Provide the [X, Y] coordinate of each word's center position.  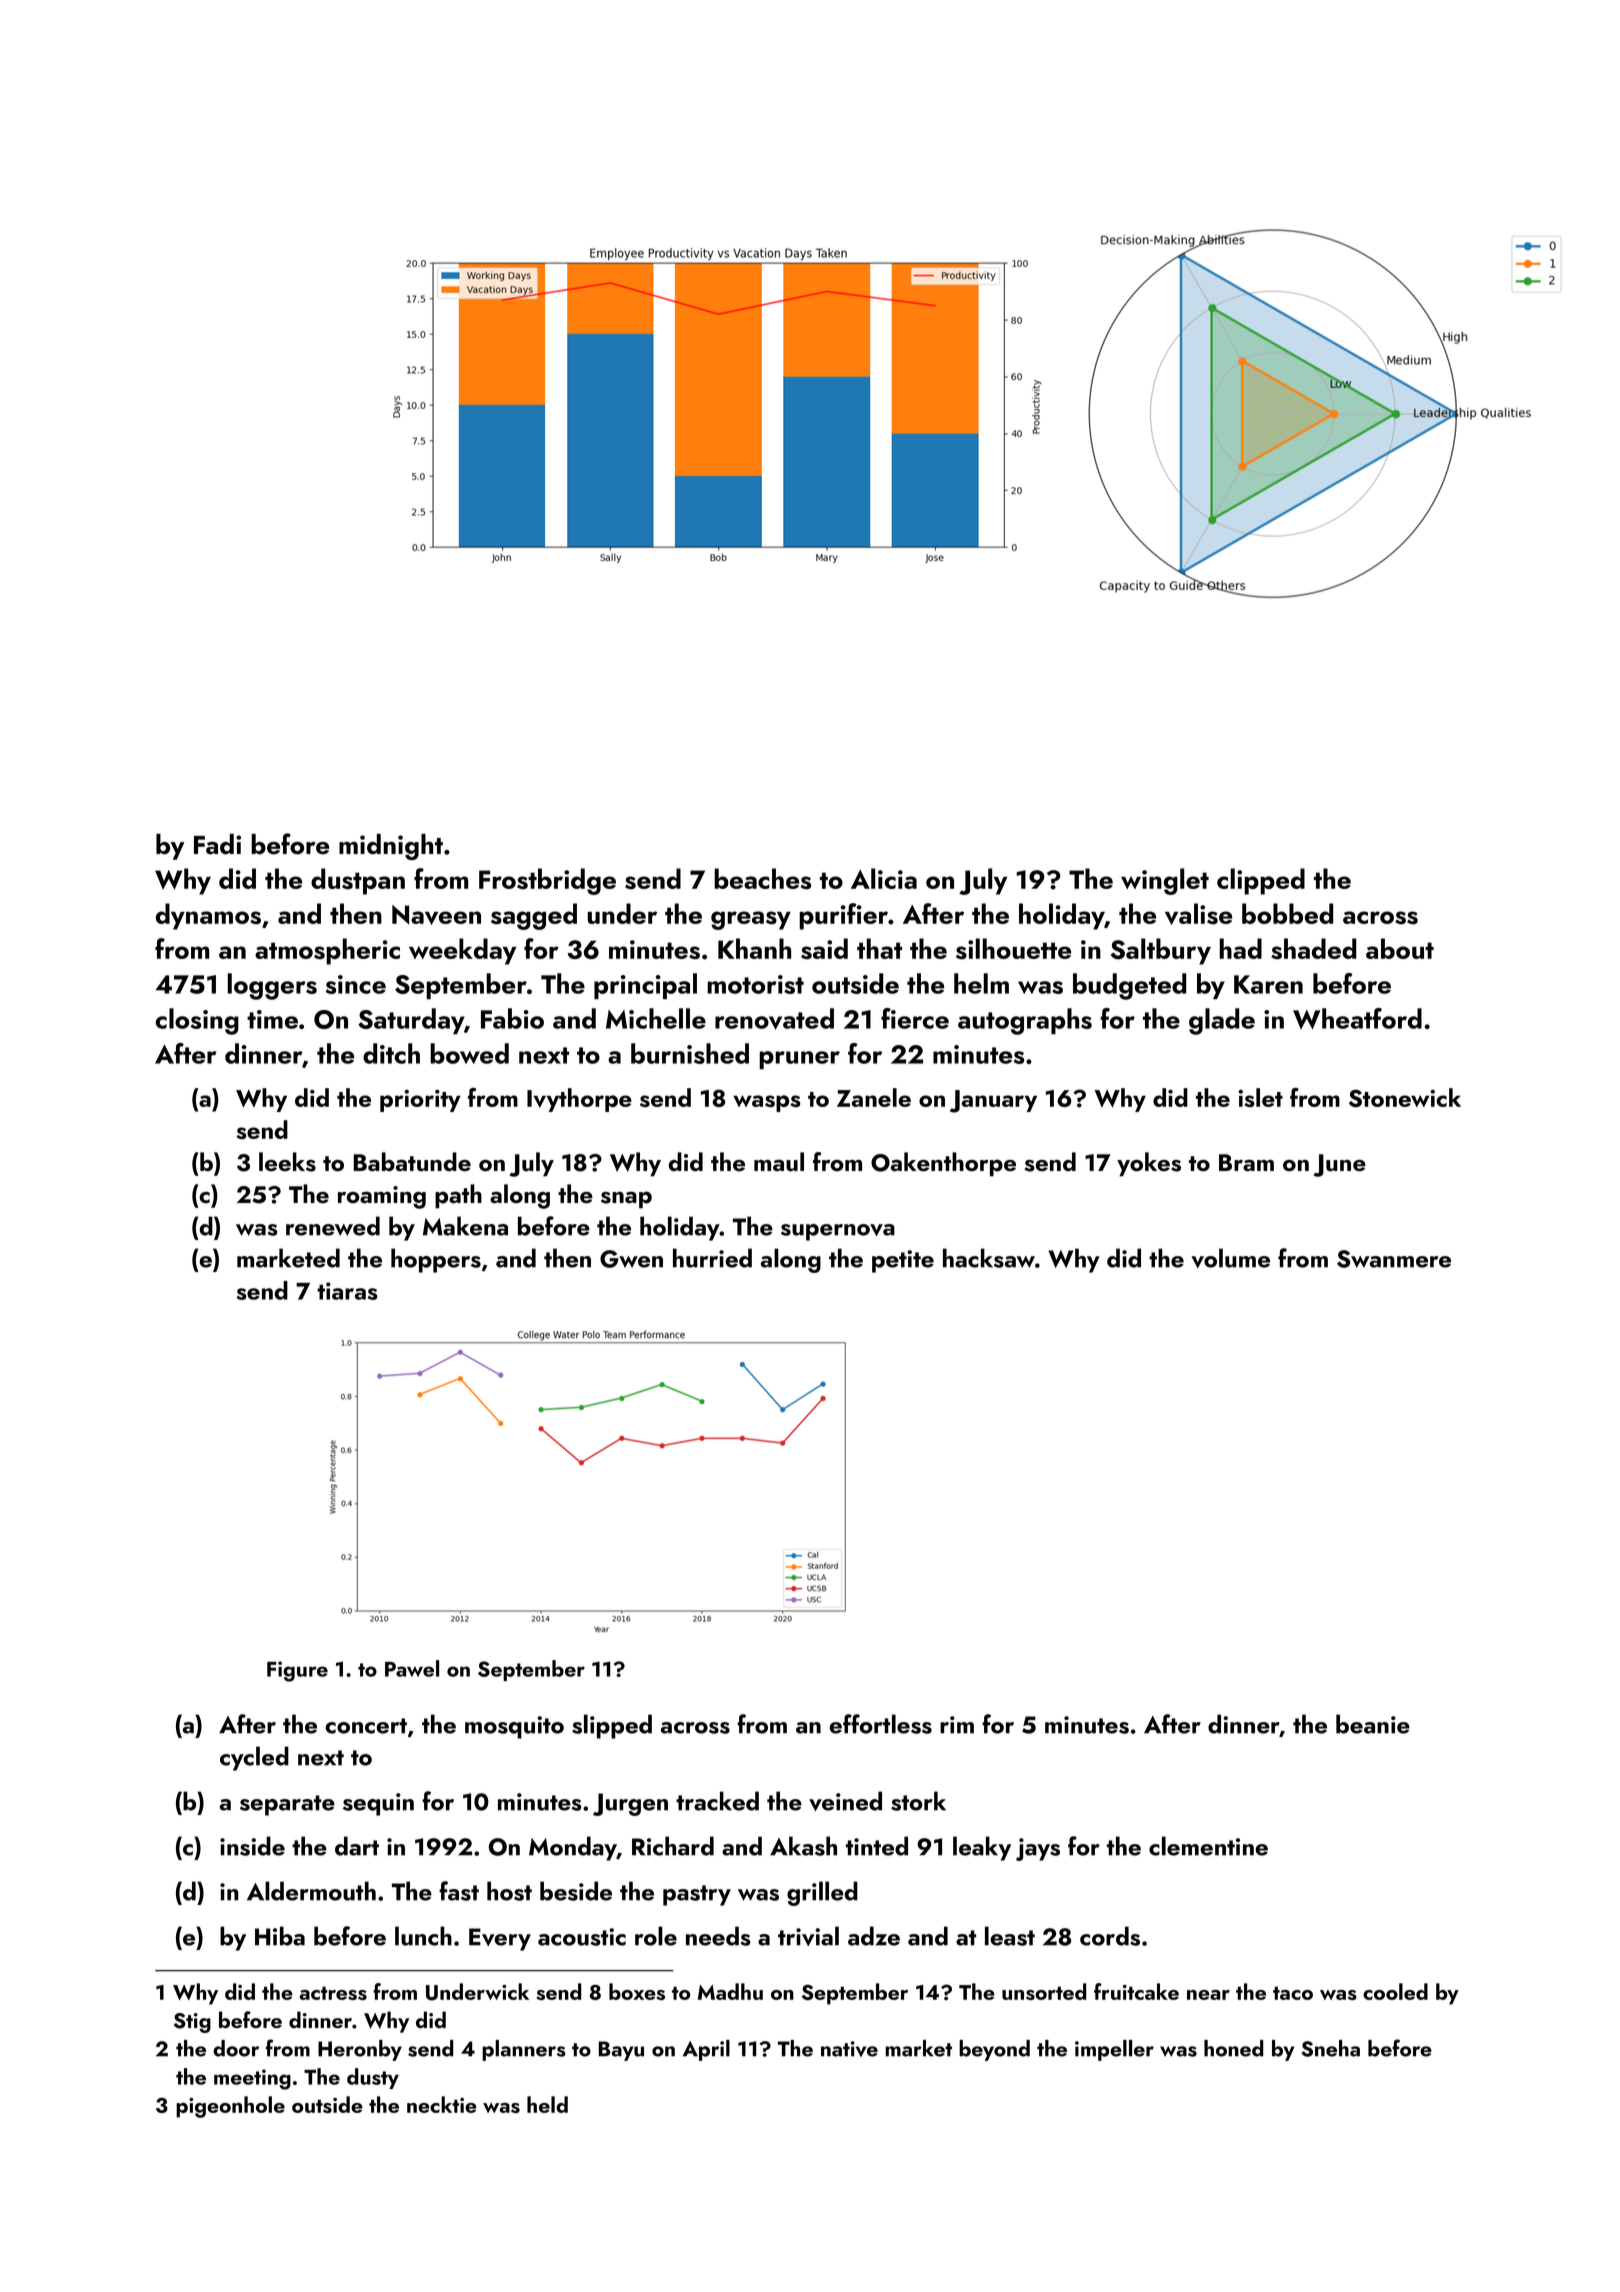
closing [197, 1021]
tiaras [347, 1291]
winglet [1165, 881]
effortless [881, 1724]
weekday [462, 951]
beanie [1373, 1724]
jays [1038, 1849]
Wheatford [1357, 1018]
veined [845, 1801]
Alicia [884, 878]
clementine [1208, 1846]
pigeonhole [230, 2107]
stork [918, 1801]
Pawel [412, 1668]
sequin [378, 1804]
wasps [767, 1103]
